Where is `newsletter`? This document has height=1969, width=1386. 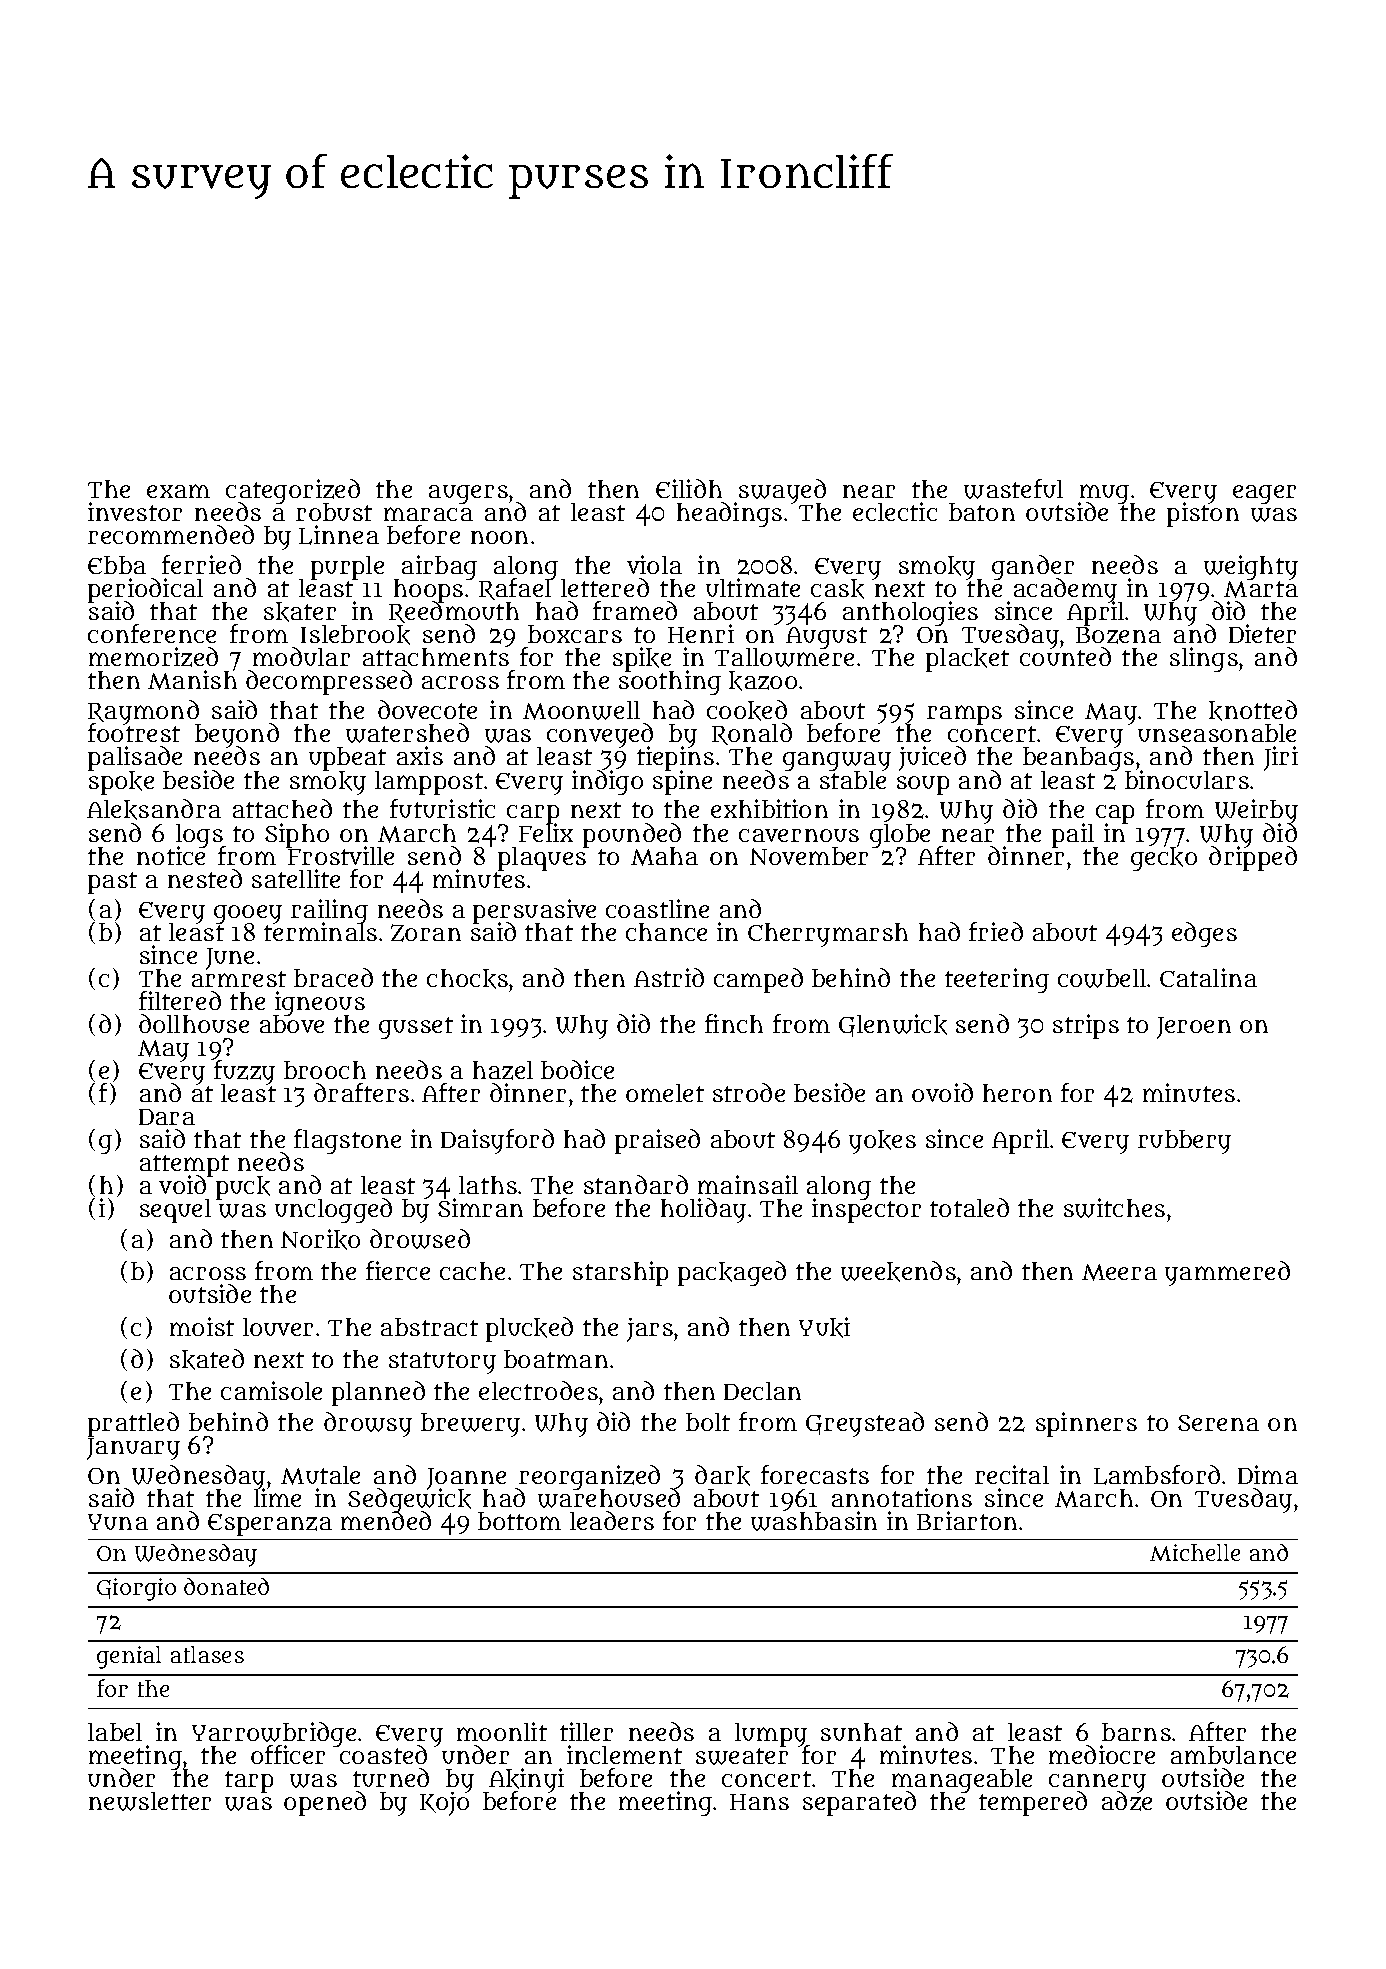
newsletter is located at coordinates (150, 1801).
